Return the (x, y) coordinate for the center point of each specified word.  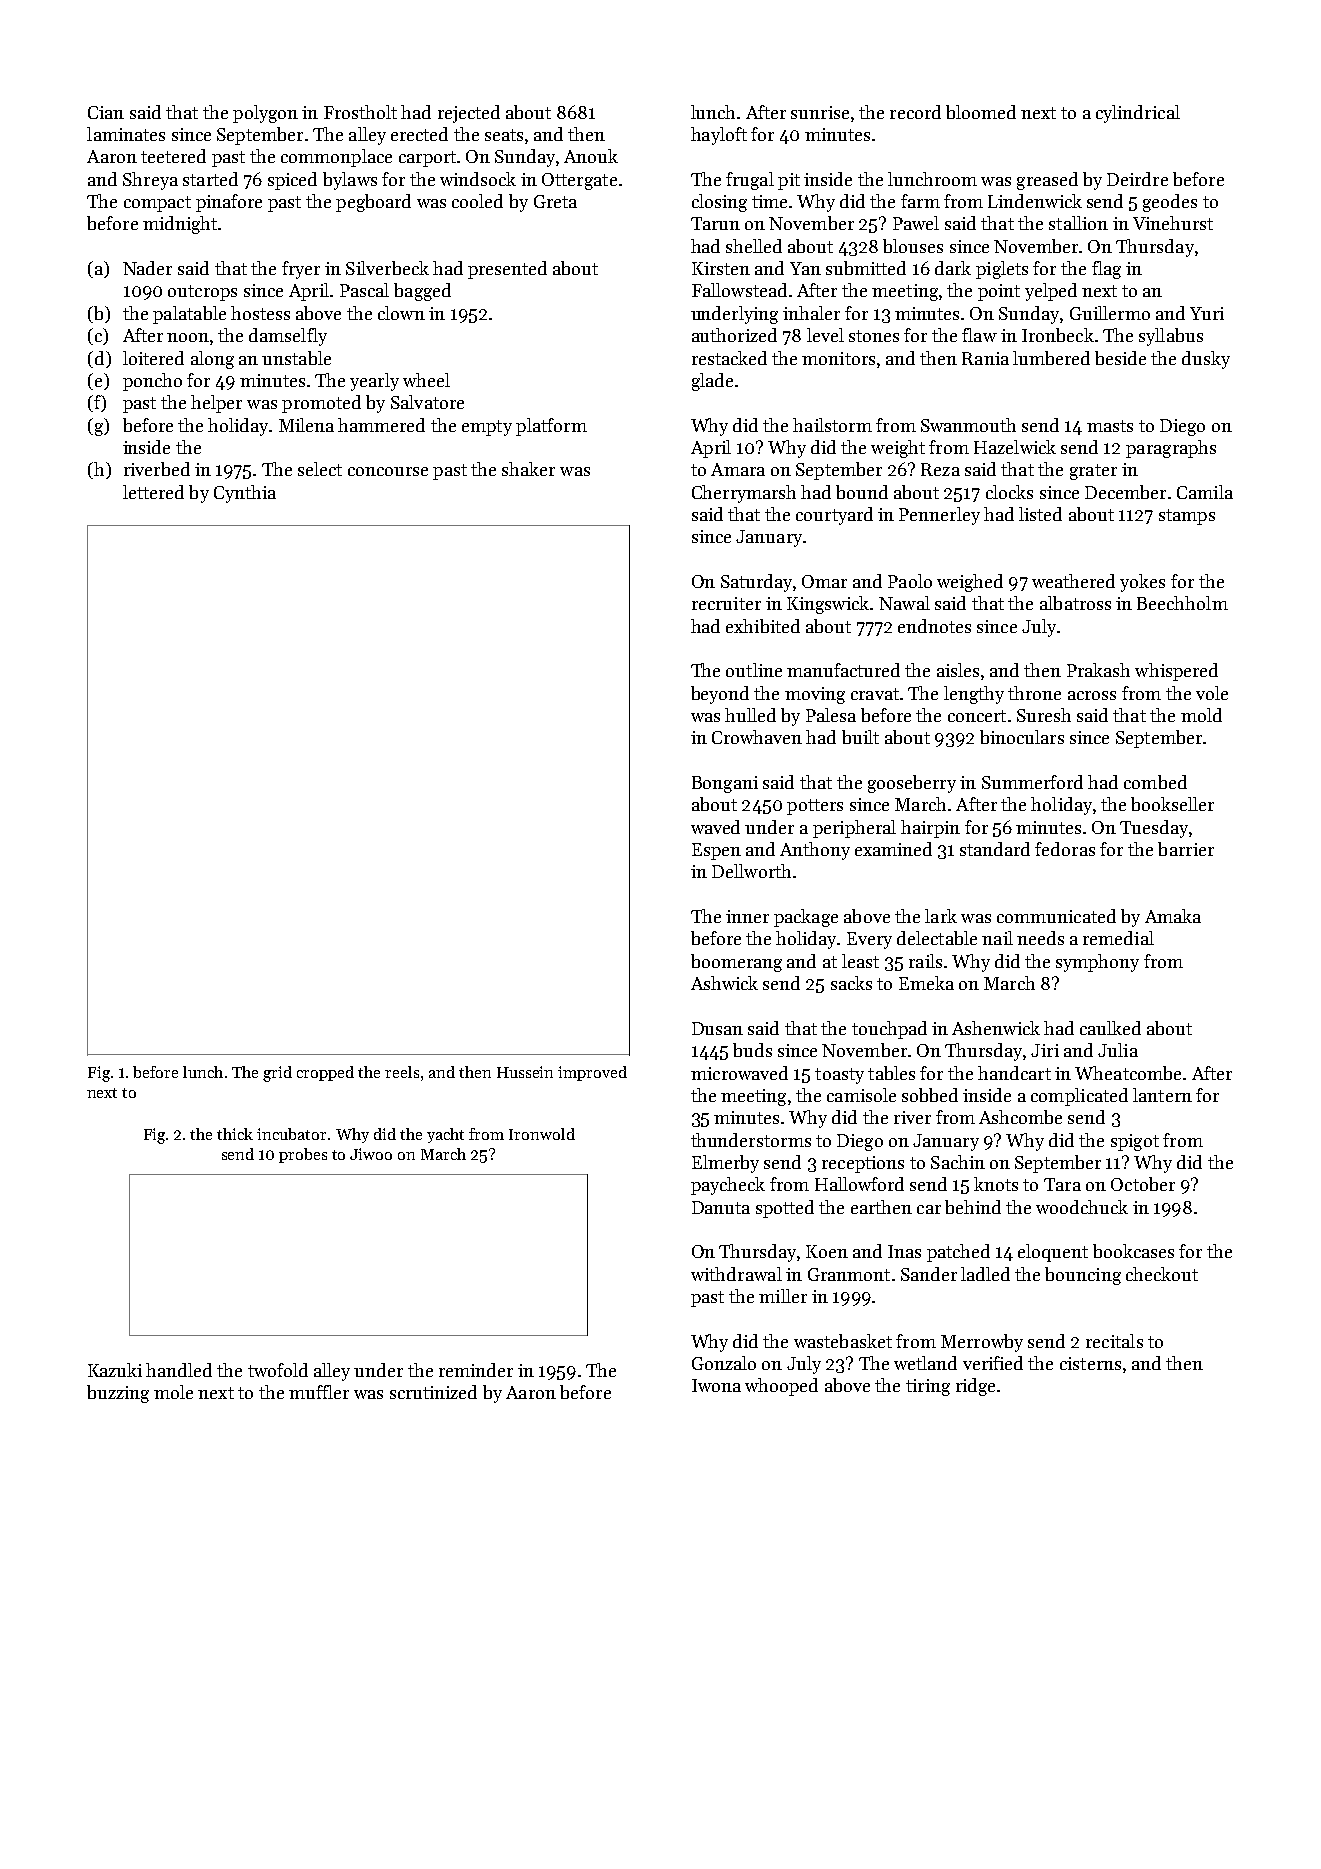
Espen (716, 851)
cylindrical (1138, 114)
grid (277, 1074)
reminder (476, 1370)
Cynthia (245, 494)
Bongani (725, 784)
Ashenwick (996, 1028)
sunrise (820, 112)
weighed (970, 583)
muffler (319, 1392)
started (210, 179)
